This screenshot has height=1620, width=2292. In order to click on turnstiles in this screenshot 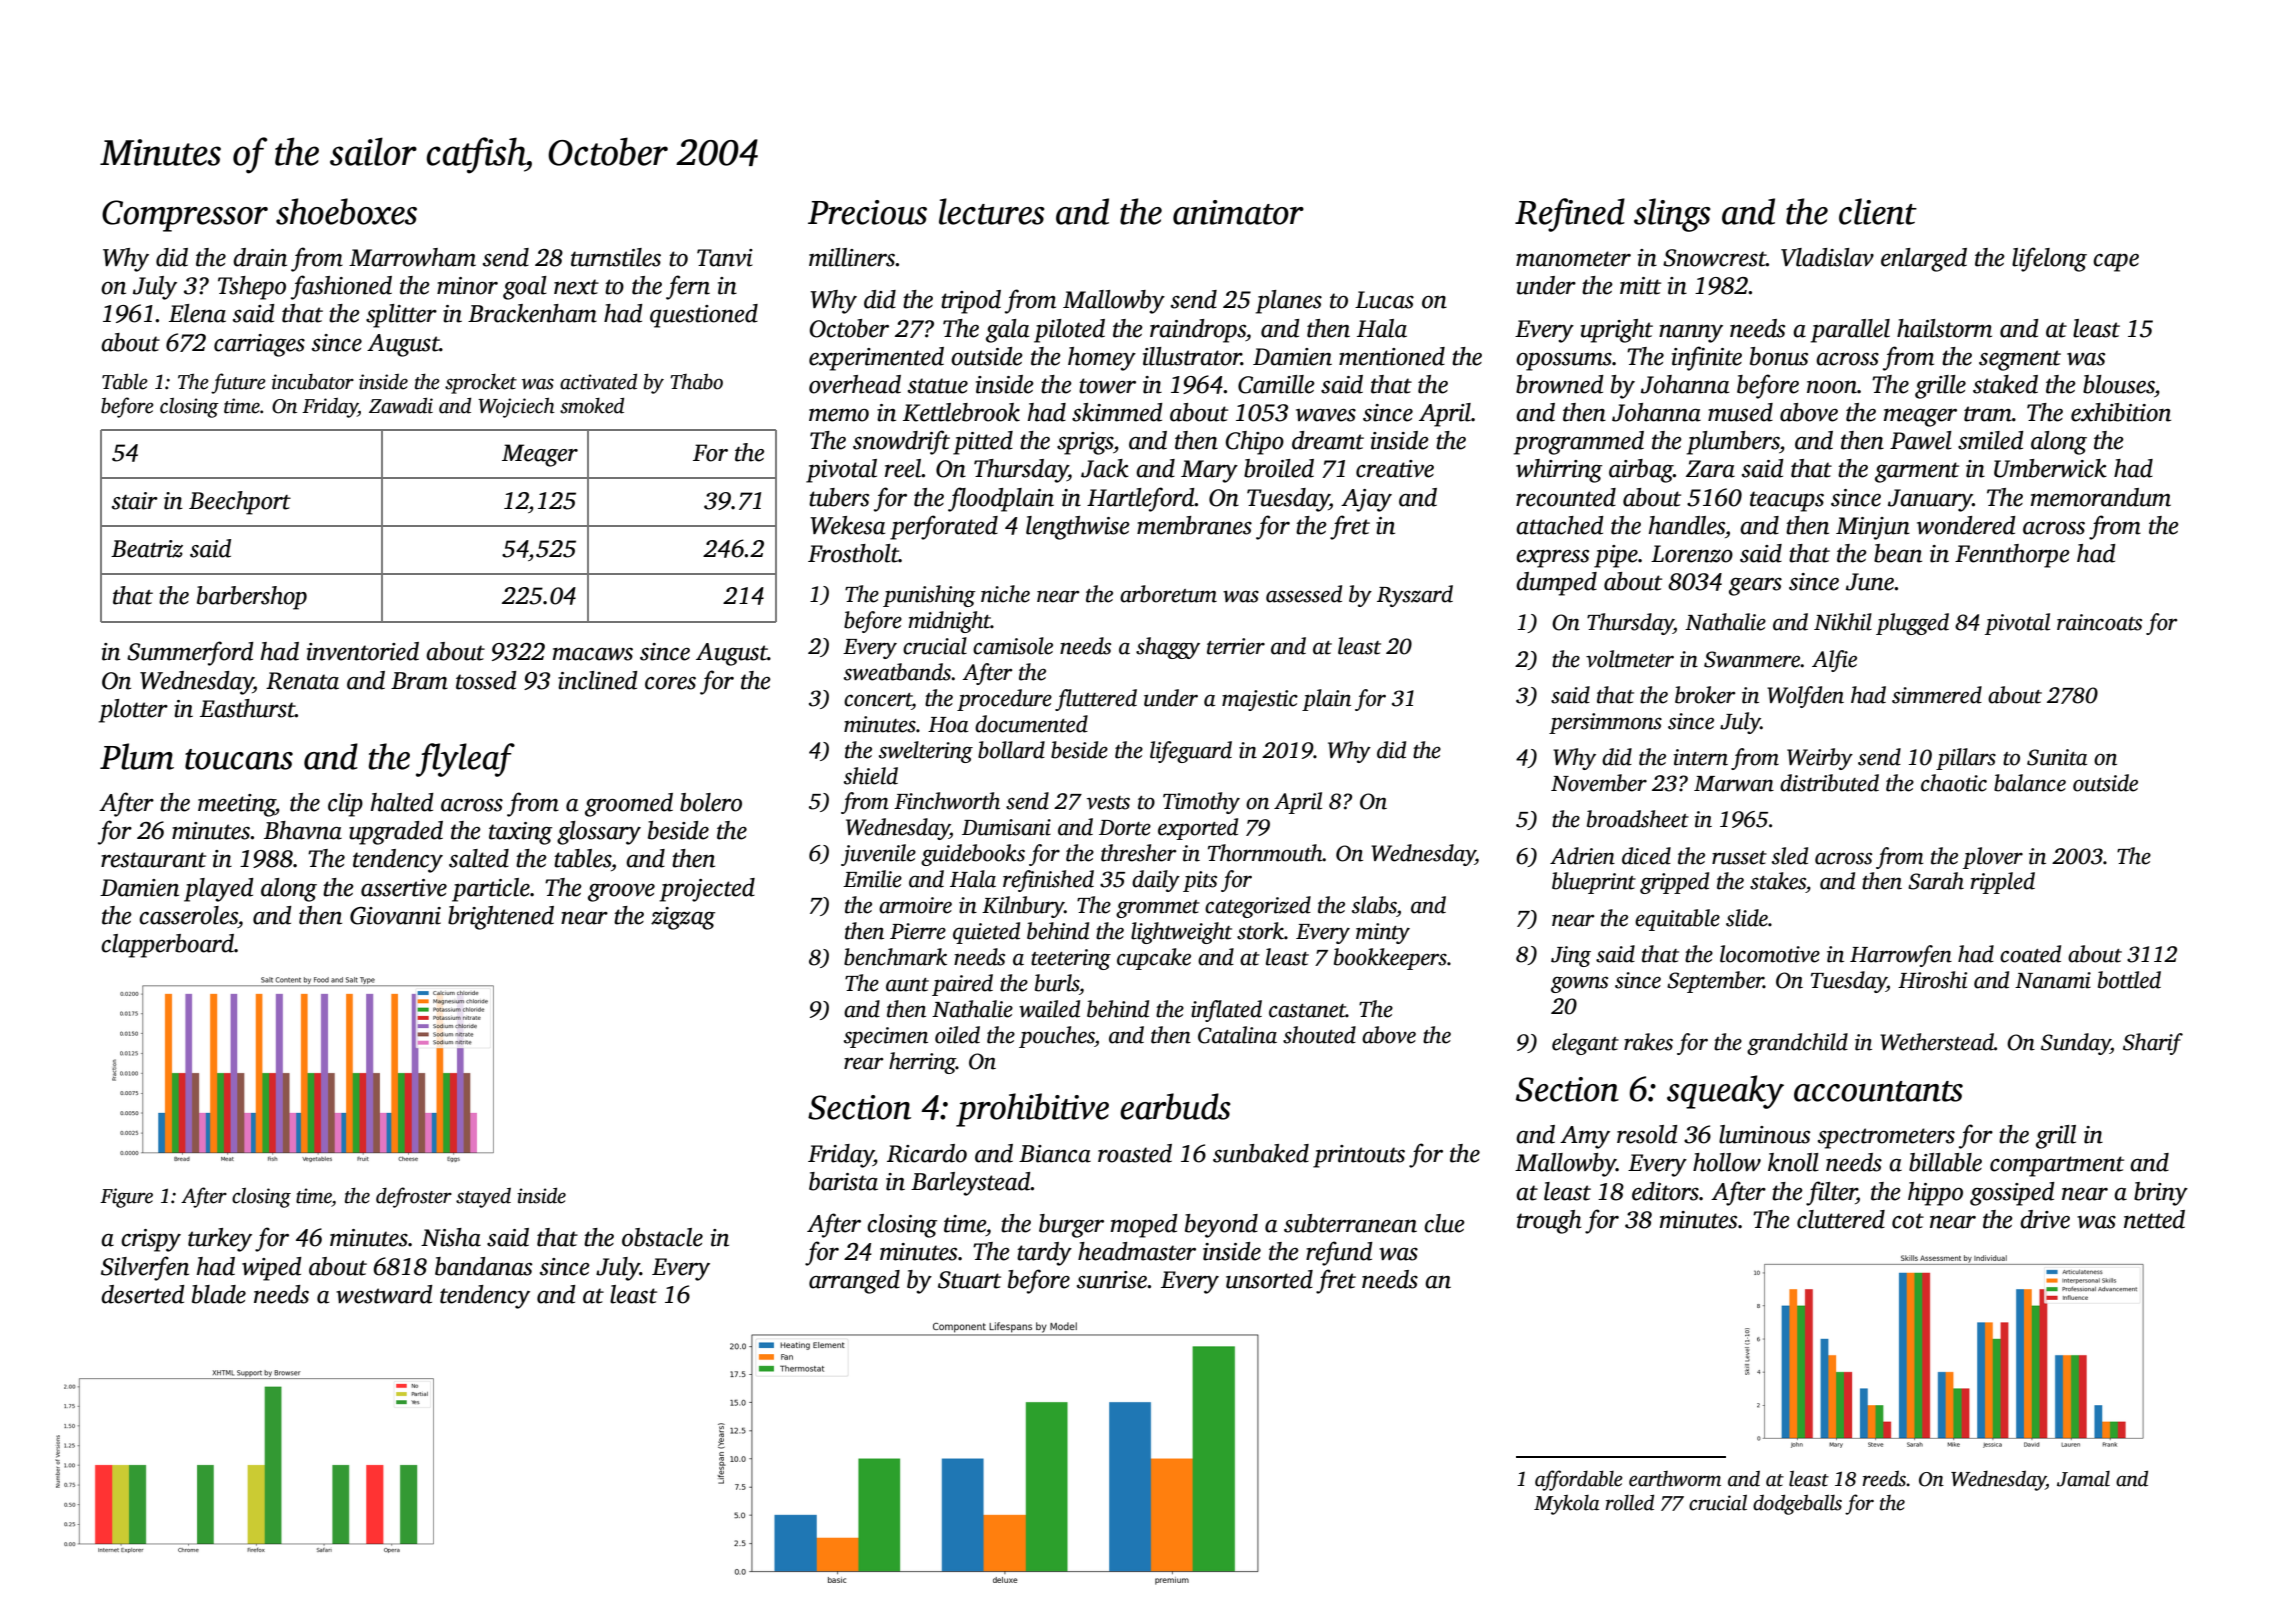, I will do `click(616, 257)`.
